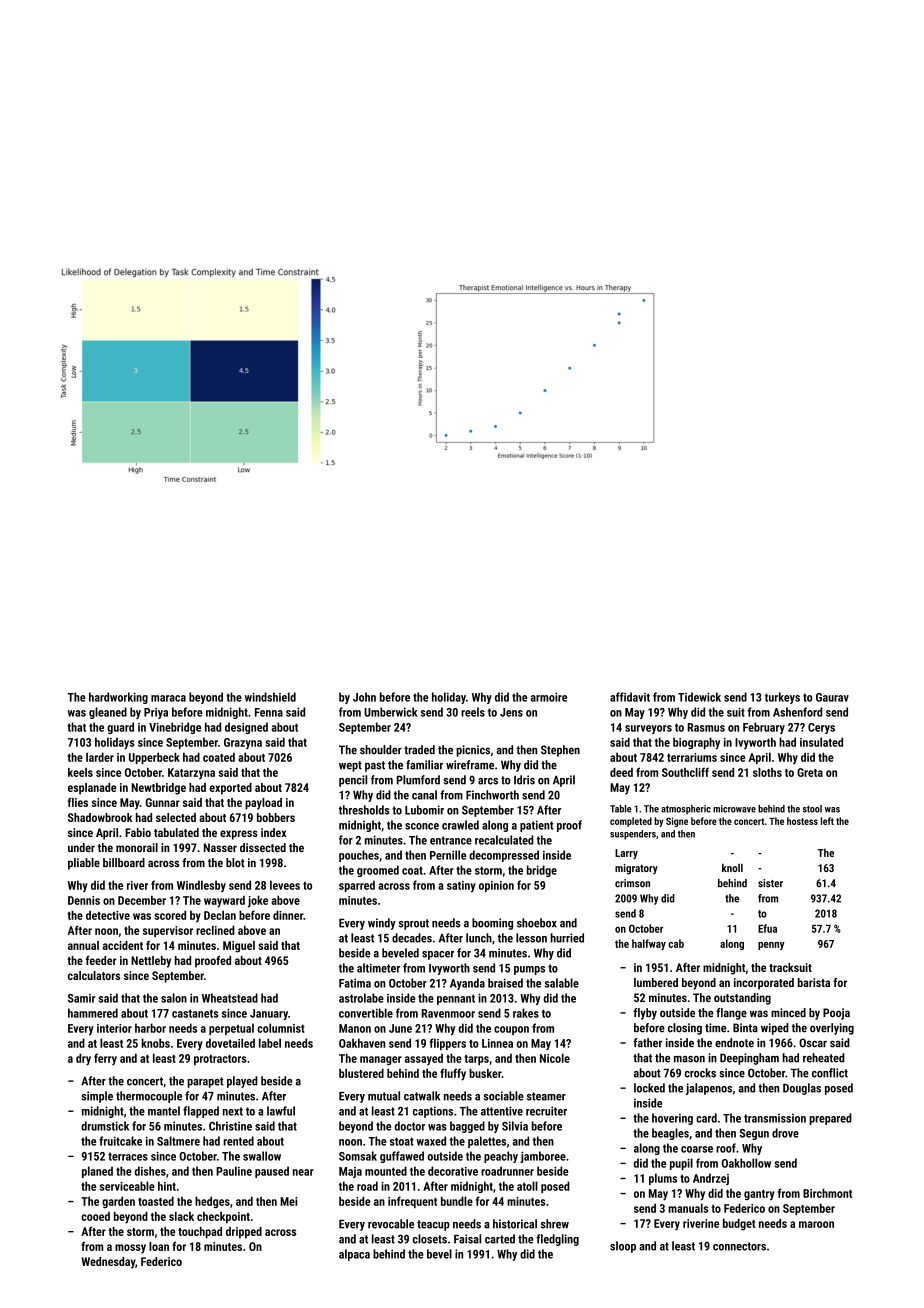  I want to click on mossy, so click(130, 1249).
